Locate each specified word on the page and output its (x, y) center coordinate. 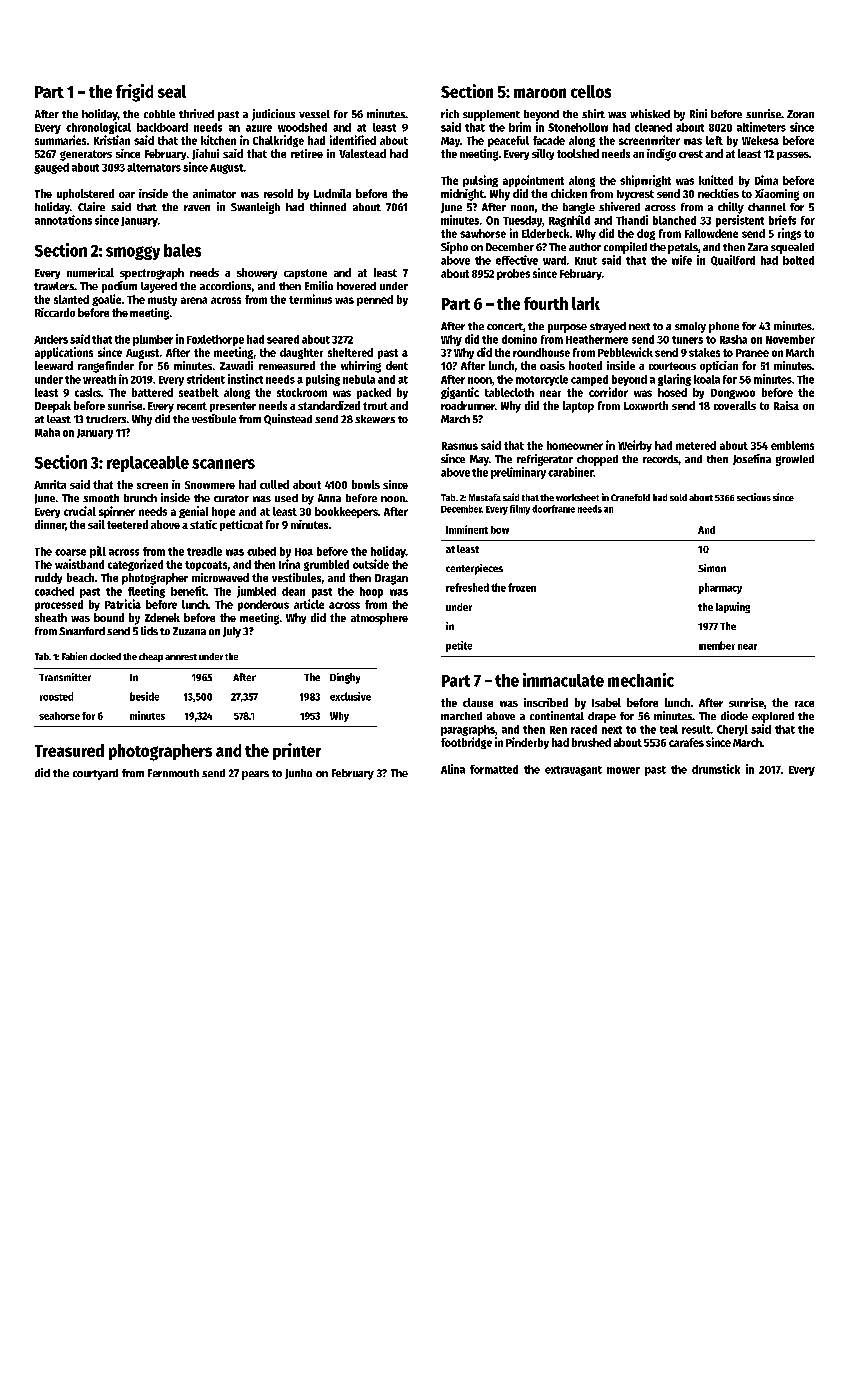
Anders (51, 339)
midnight (462, 195)
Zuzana (189, 631)
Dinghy (345, 678)
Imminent (467, 529)
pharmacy (720, 588)
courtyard (95, 774)
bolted (798, 260)
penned (375, 300)
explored (773, 717)
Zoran (800, 114)
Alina (453, 769)
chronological (98, 128)
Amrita (50, 484)
